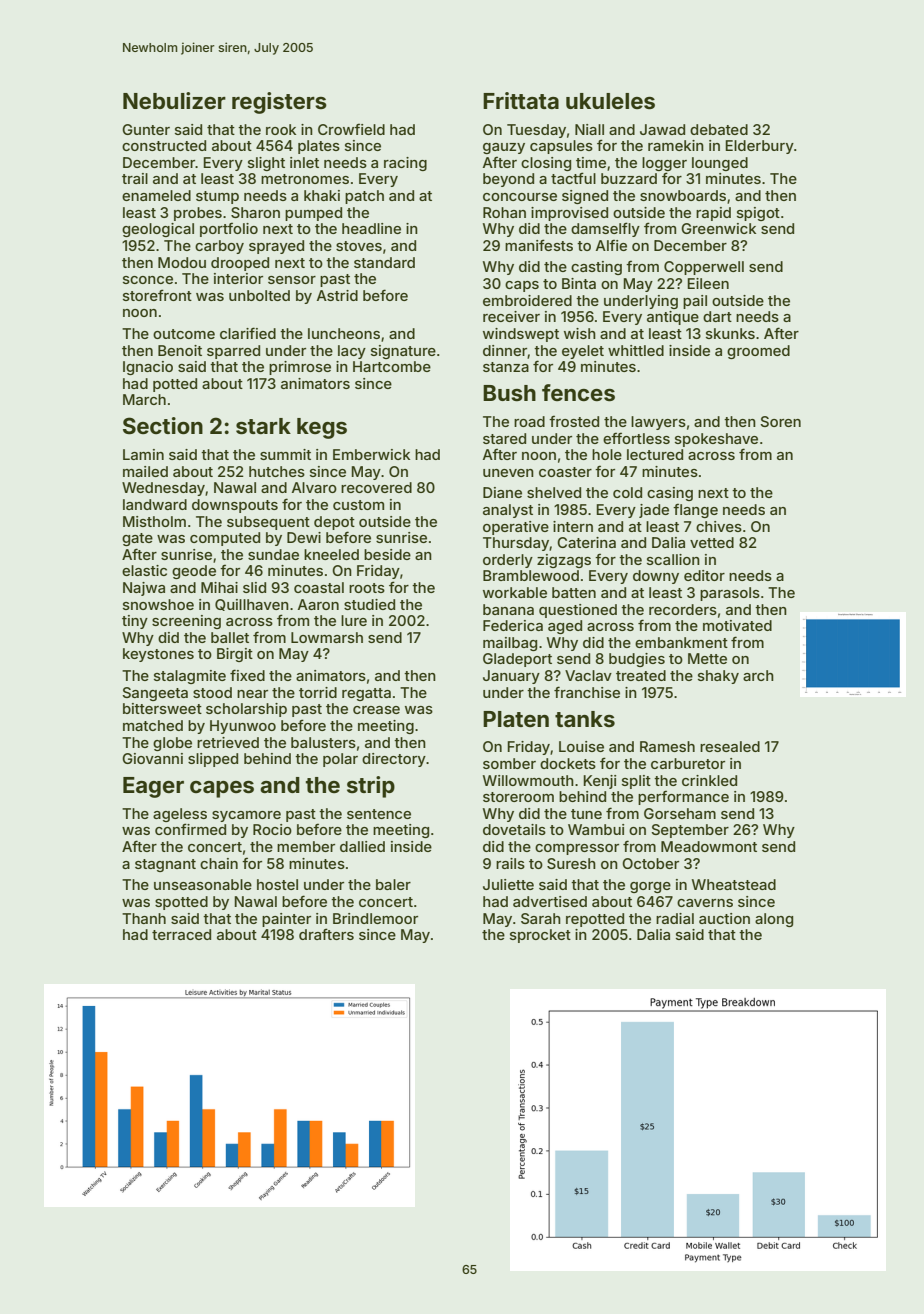  What do you see at coordinates (540, 936) in the page?
I see `sprocket` at bounding box center [540, 936].
